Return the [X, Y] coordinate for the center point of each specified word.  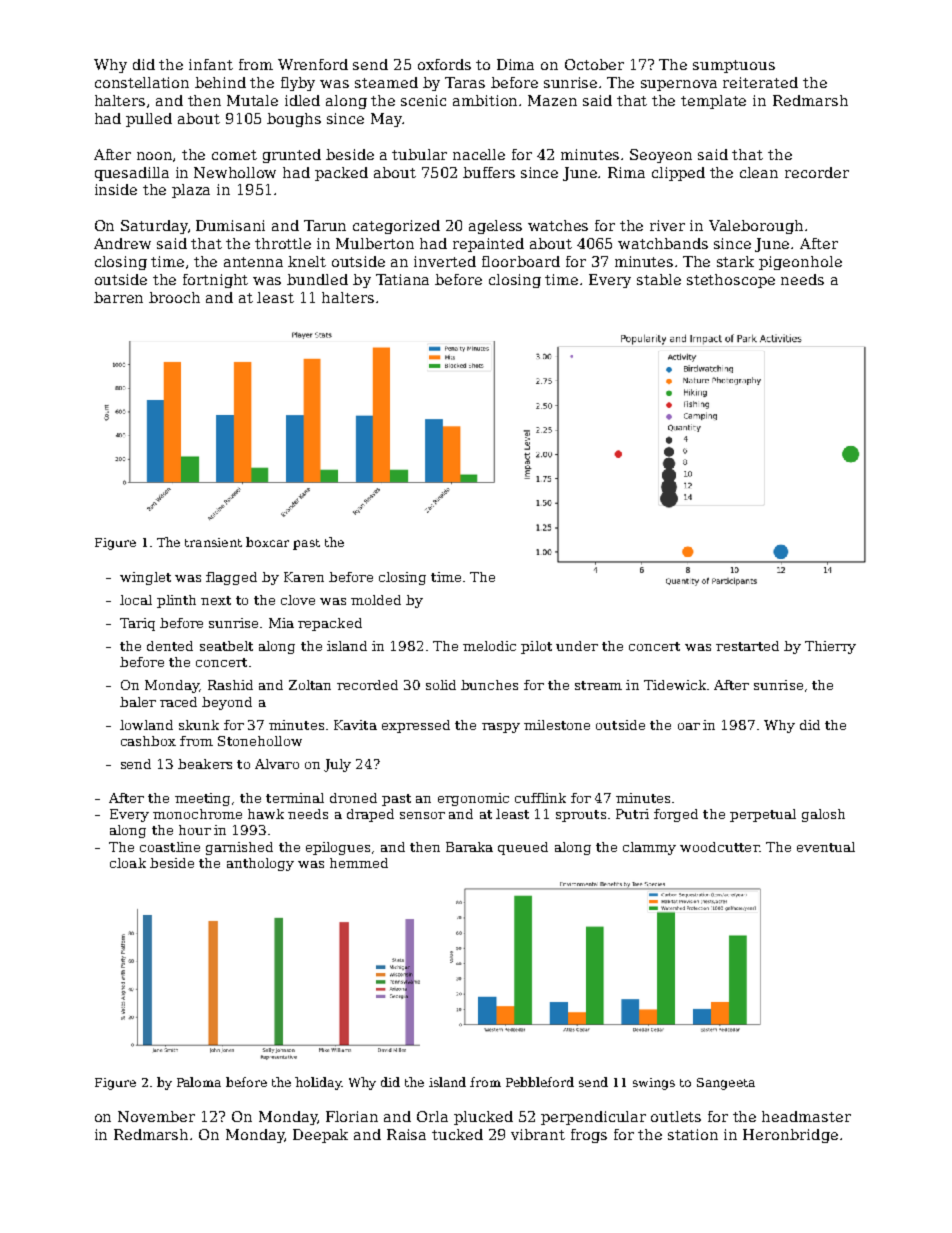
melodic [489, 646]
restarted [747, 646]
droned [353, 798]
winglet [145, 578]
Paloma [199, 1082]
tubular [419, 154]
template [713, 102]
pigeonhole [800, 263]
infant [211, 64]
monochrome [197, 814]
